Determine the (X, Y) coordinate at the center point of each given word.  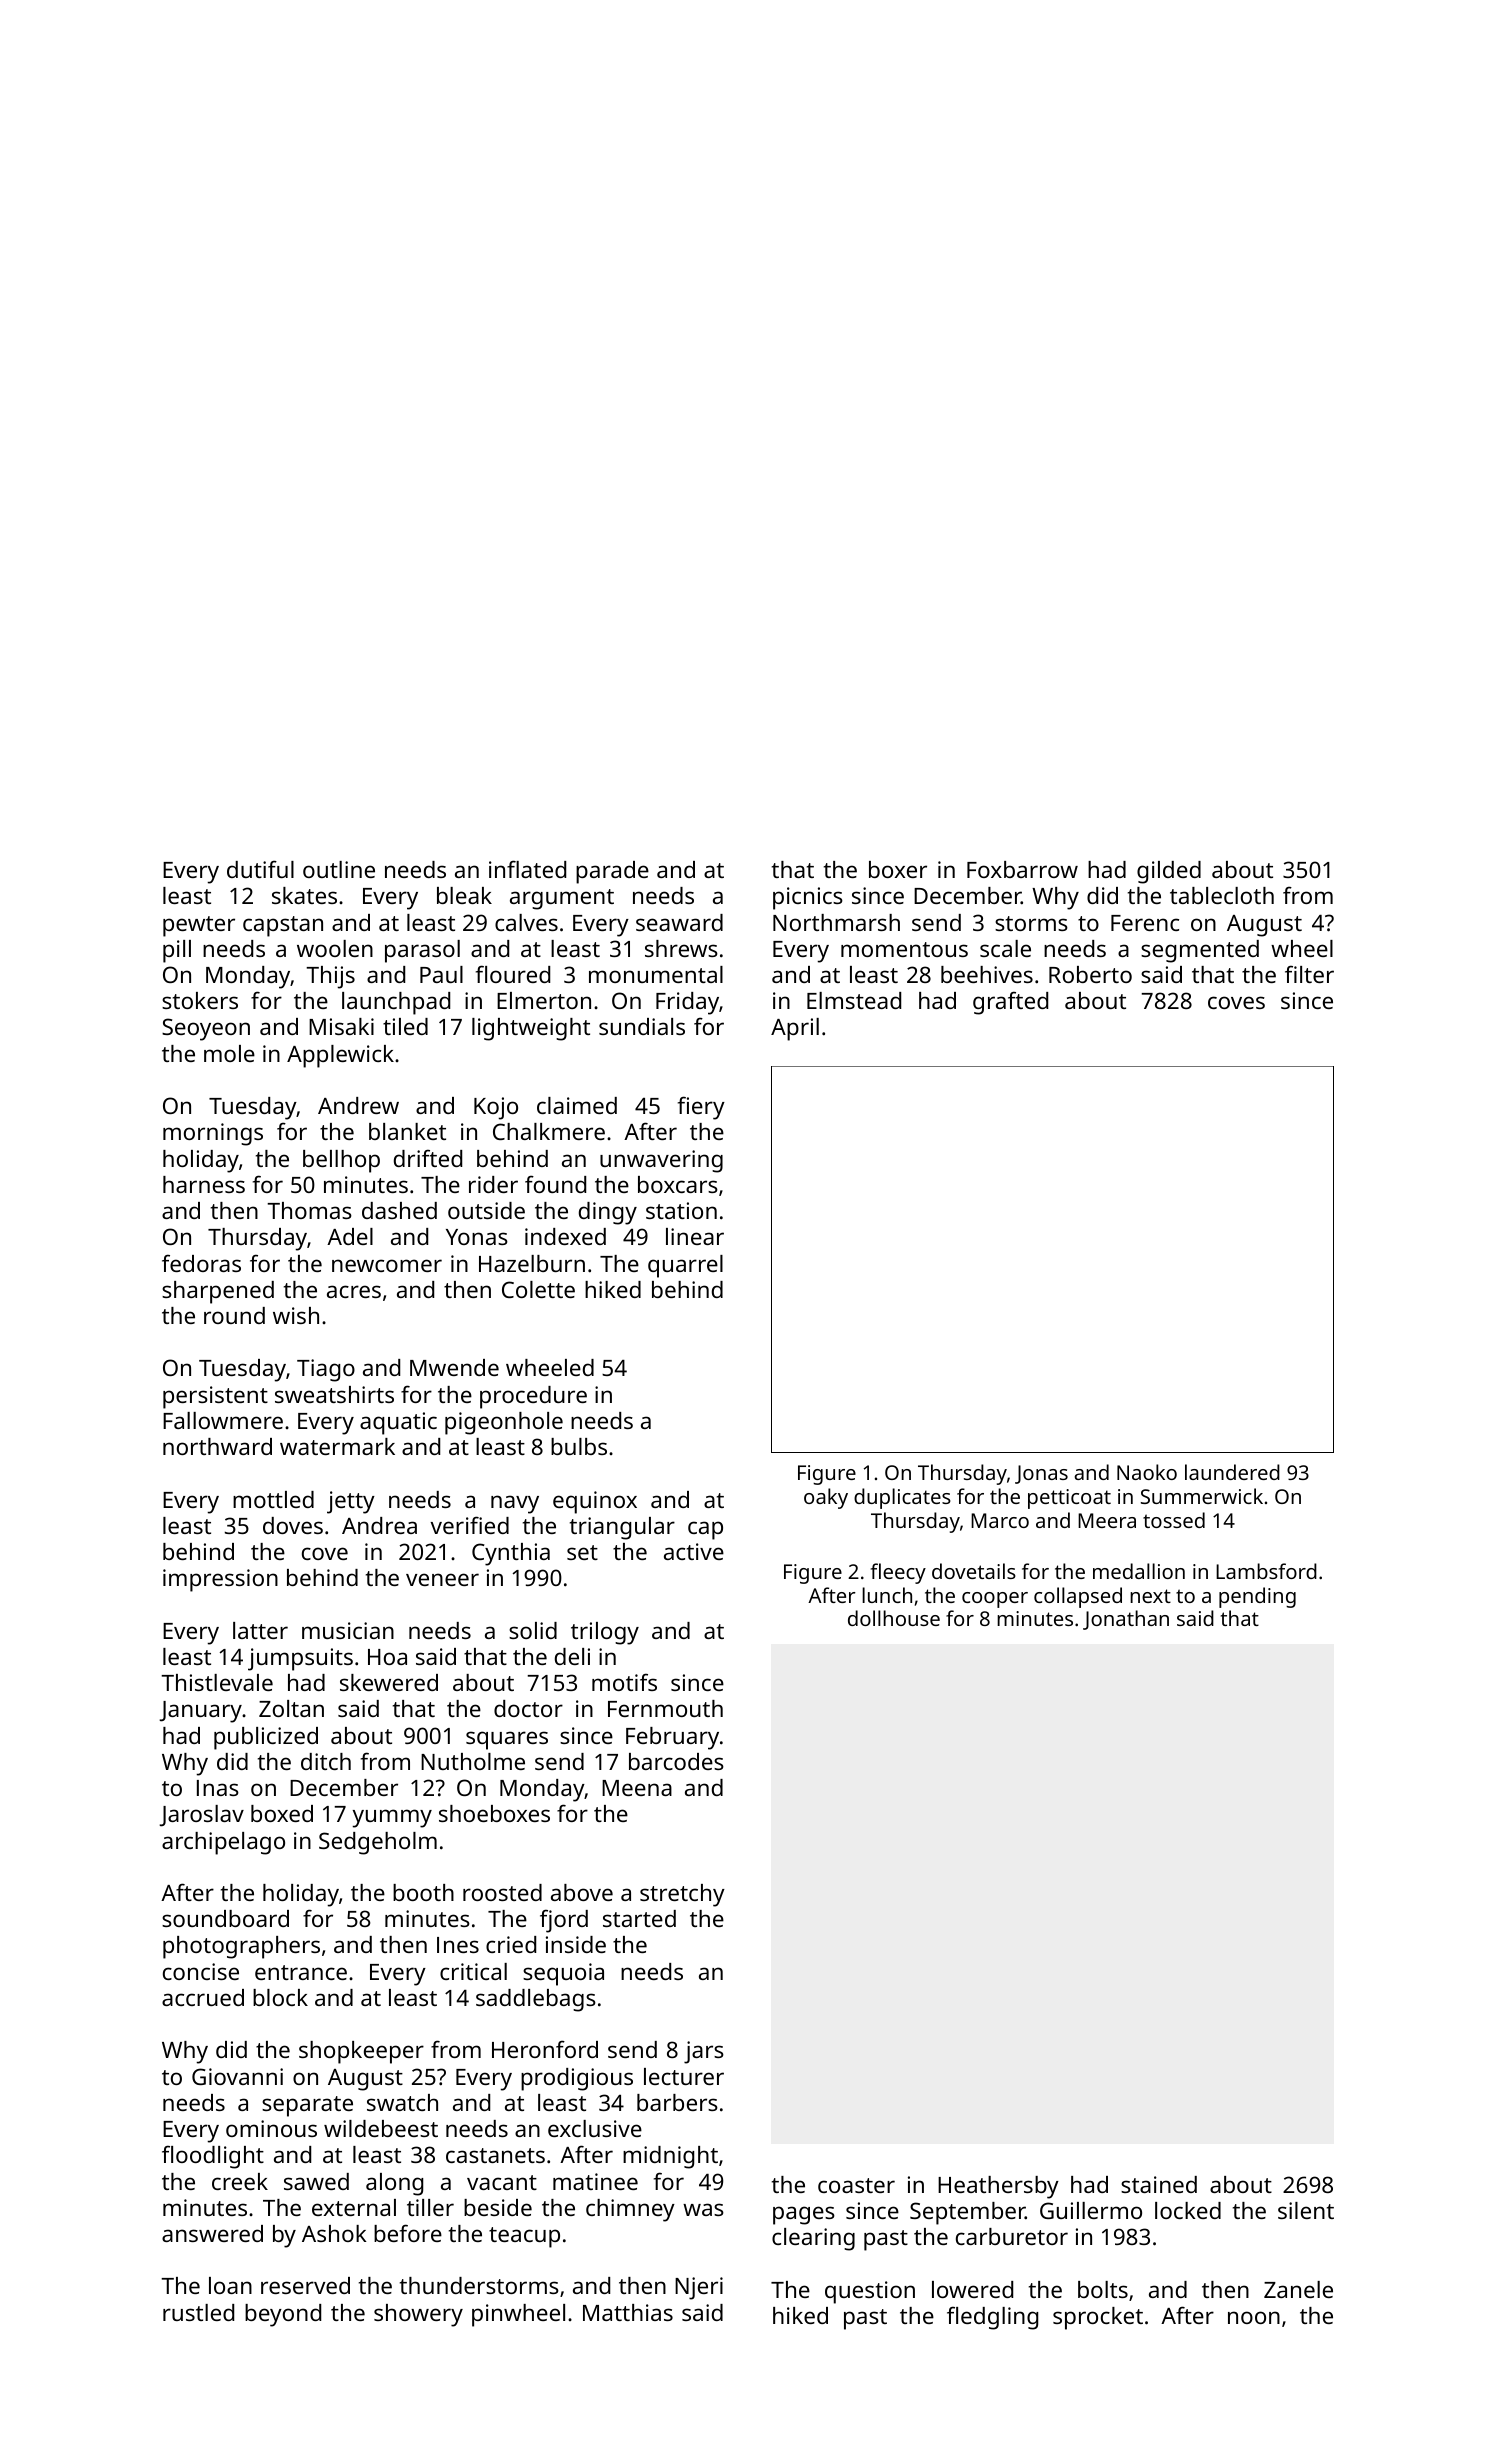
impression (220, 1580)
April (795, 1029)
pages (804, 2215)
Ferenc (1145, 923)
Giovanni (237, 2076)
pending (1257, 1597)
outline (339, 869)
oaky (826, 1498)
